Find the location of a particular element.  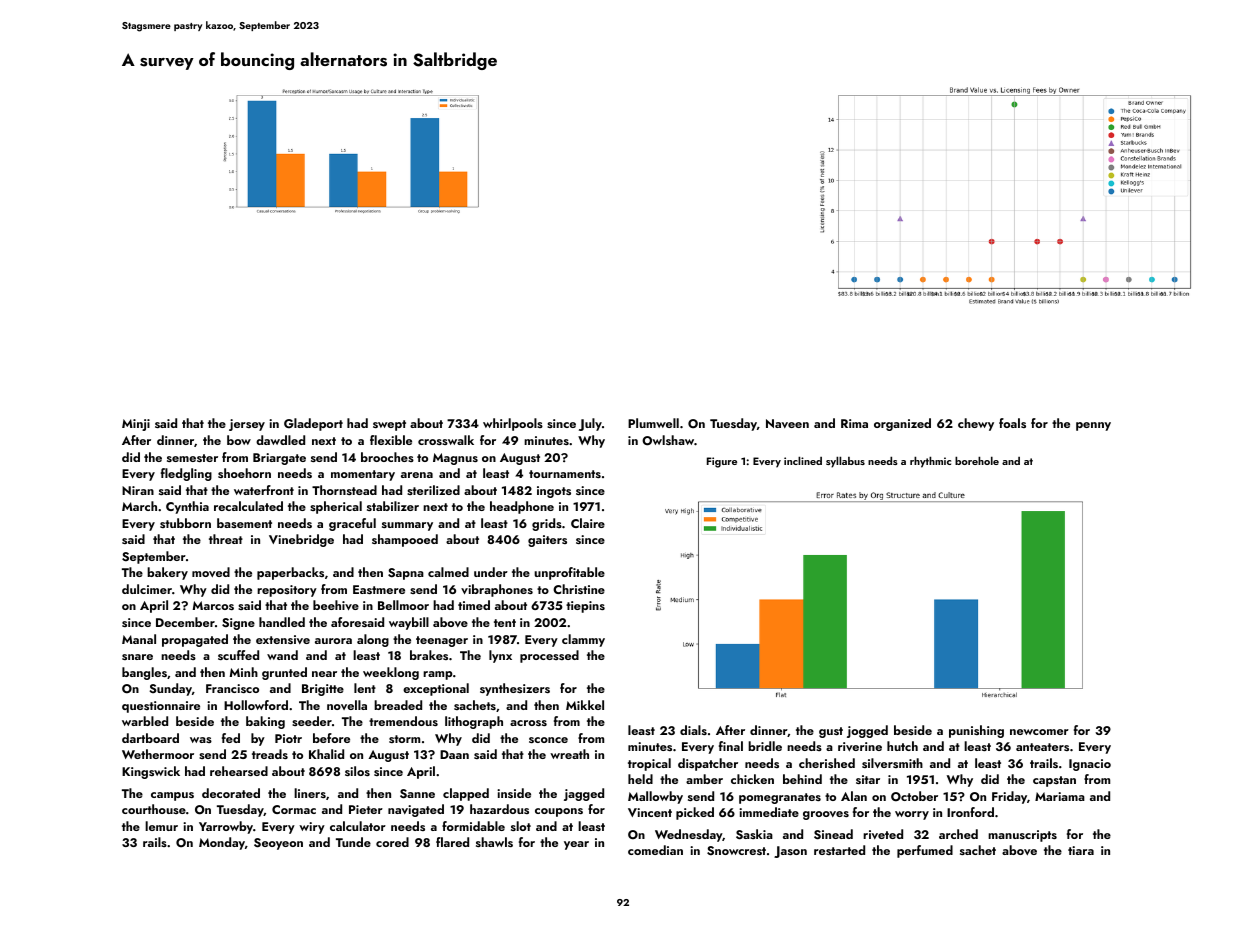

clammy is located at coordinates (583, 640).
